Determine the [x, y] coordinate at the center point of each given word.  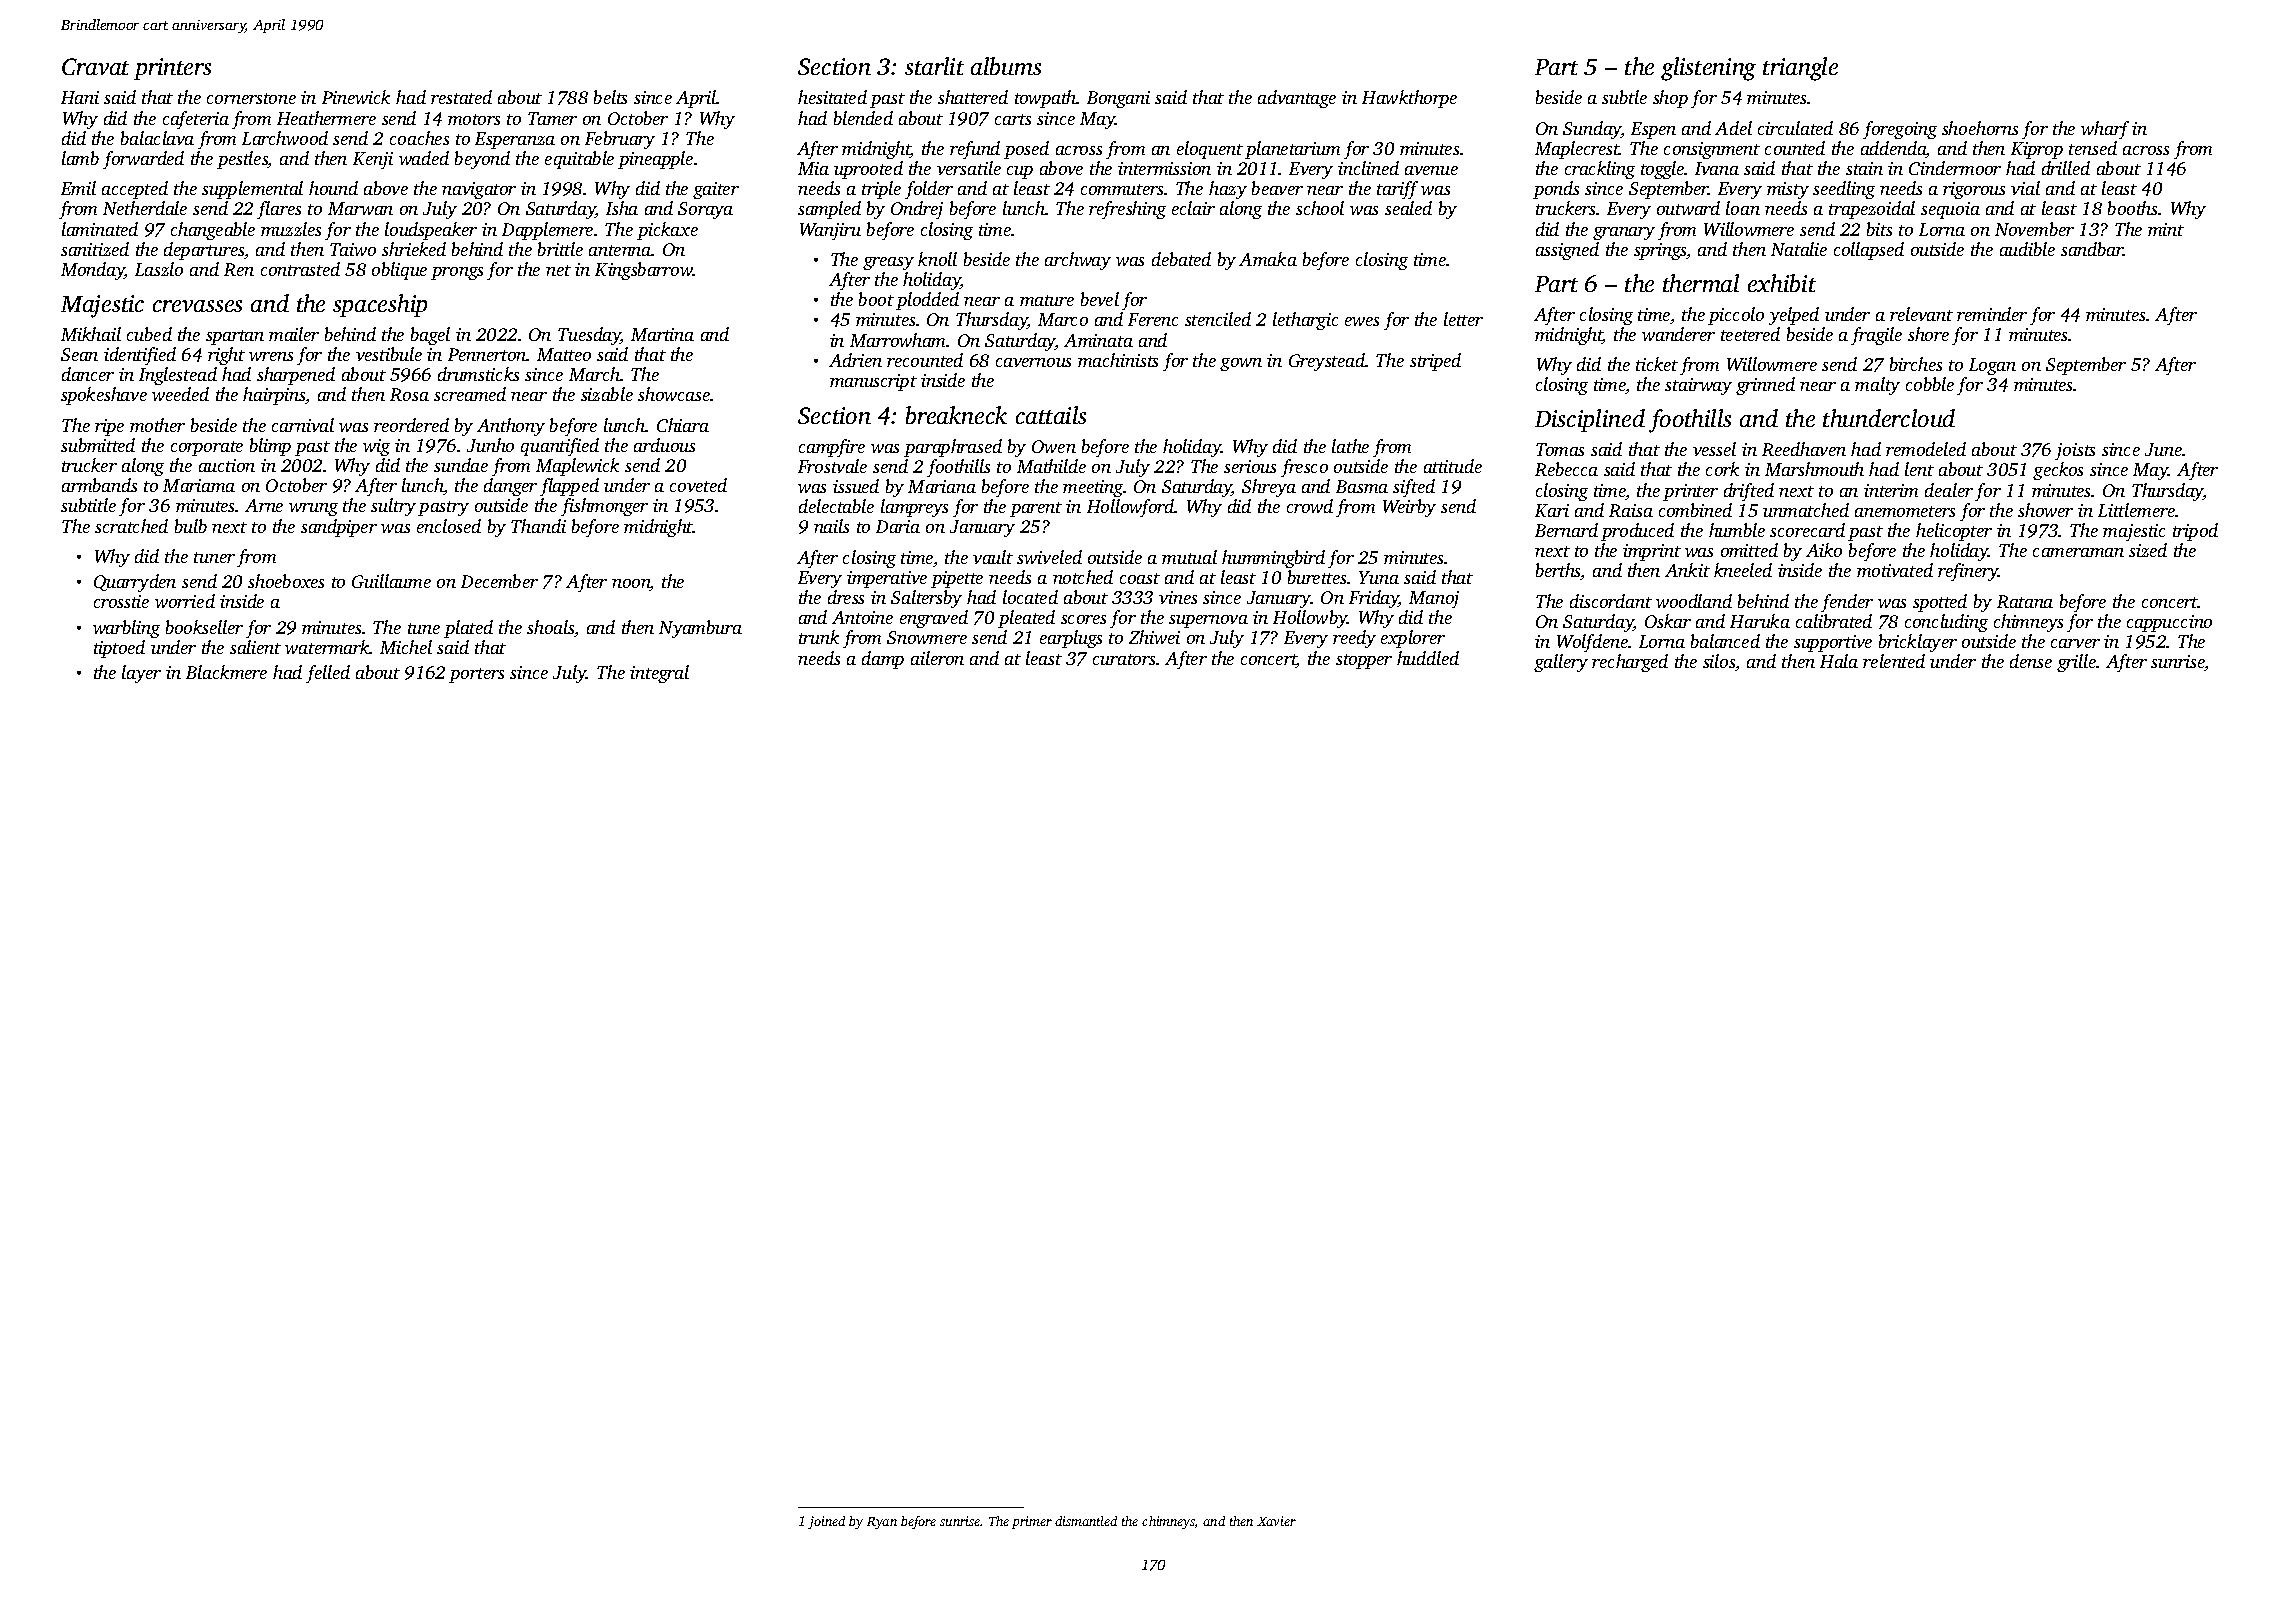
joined [826, 1522]
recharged [1630, 663]
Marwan [360, 208]
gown [1241, 364]
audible [2027, 249]
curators [1124, 659]
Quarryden [135, 583]
